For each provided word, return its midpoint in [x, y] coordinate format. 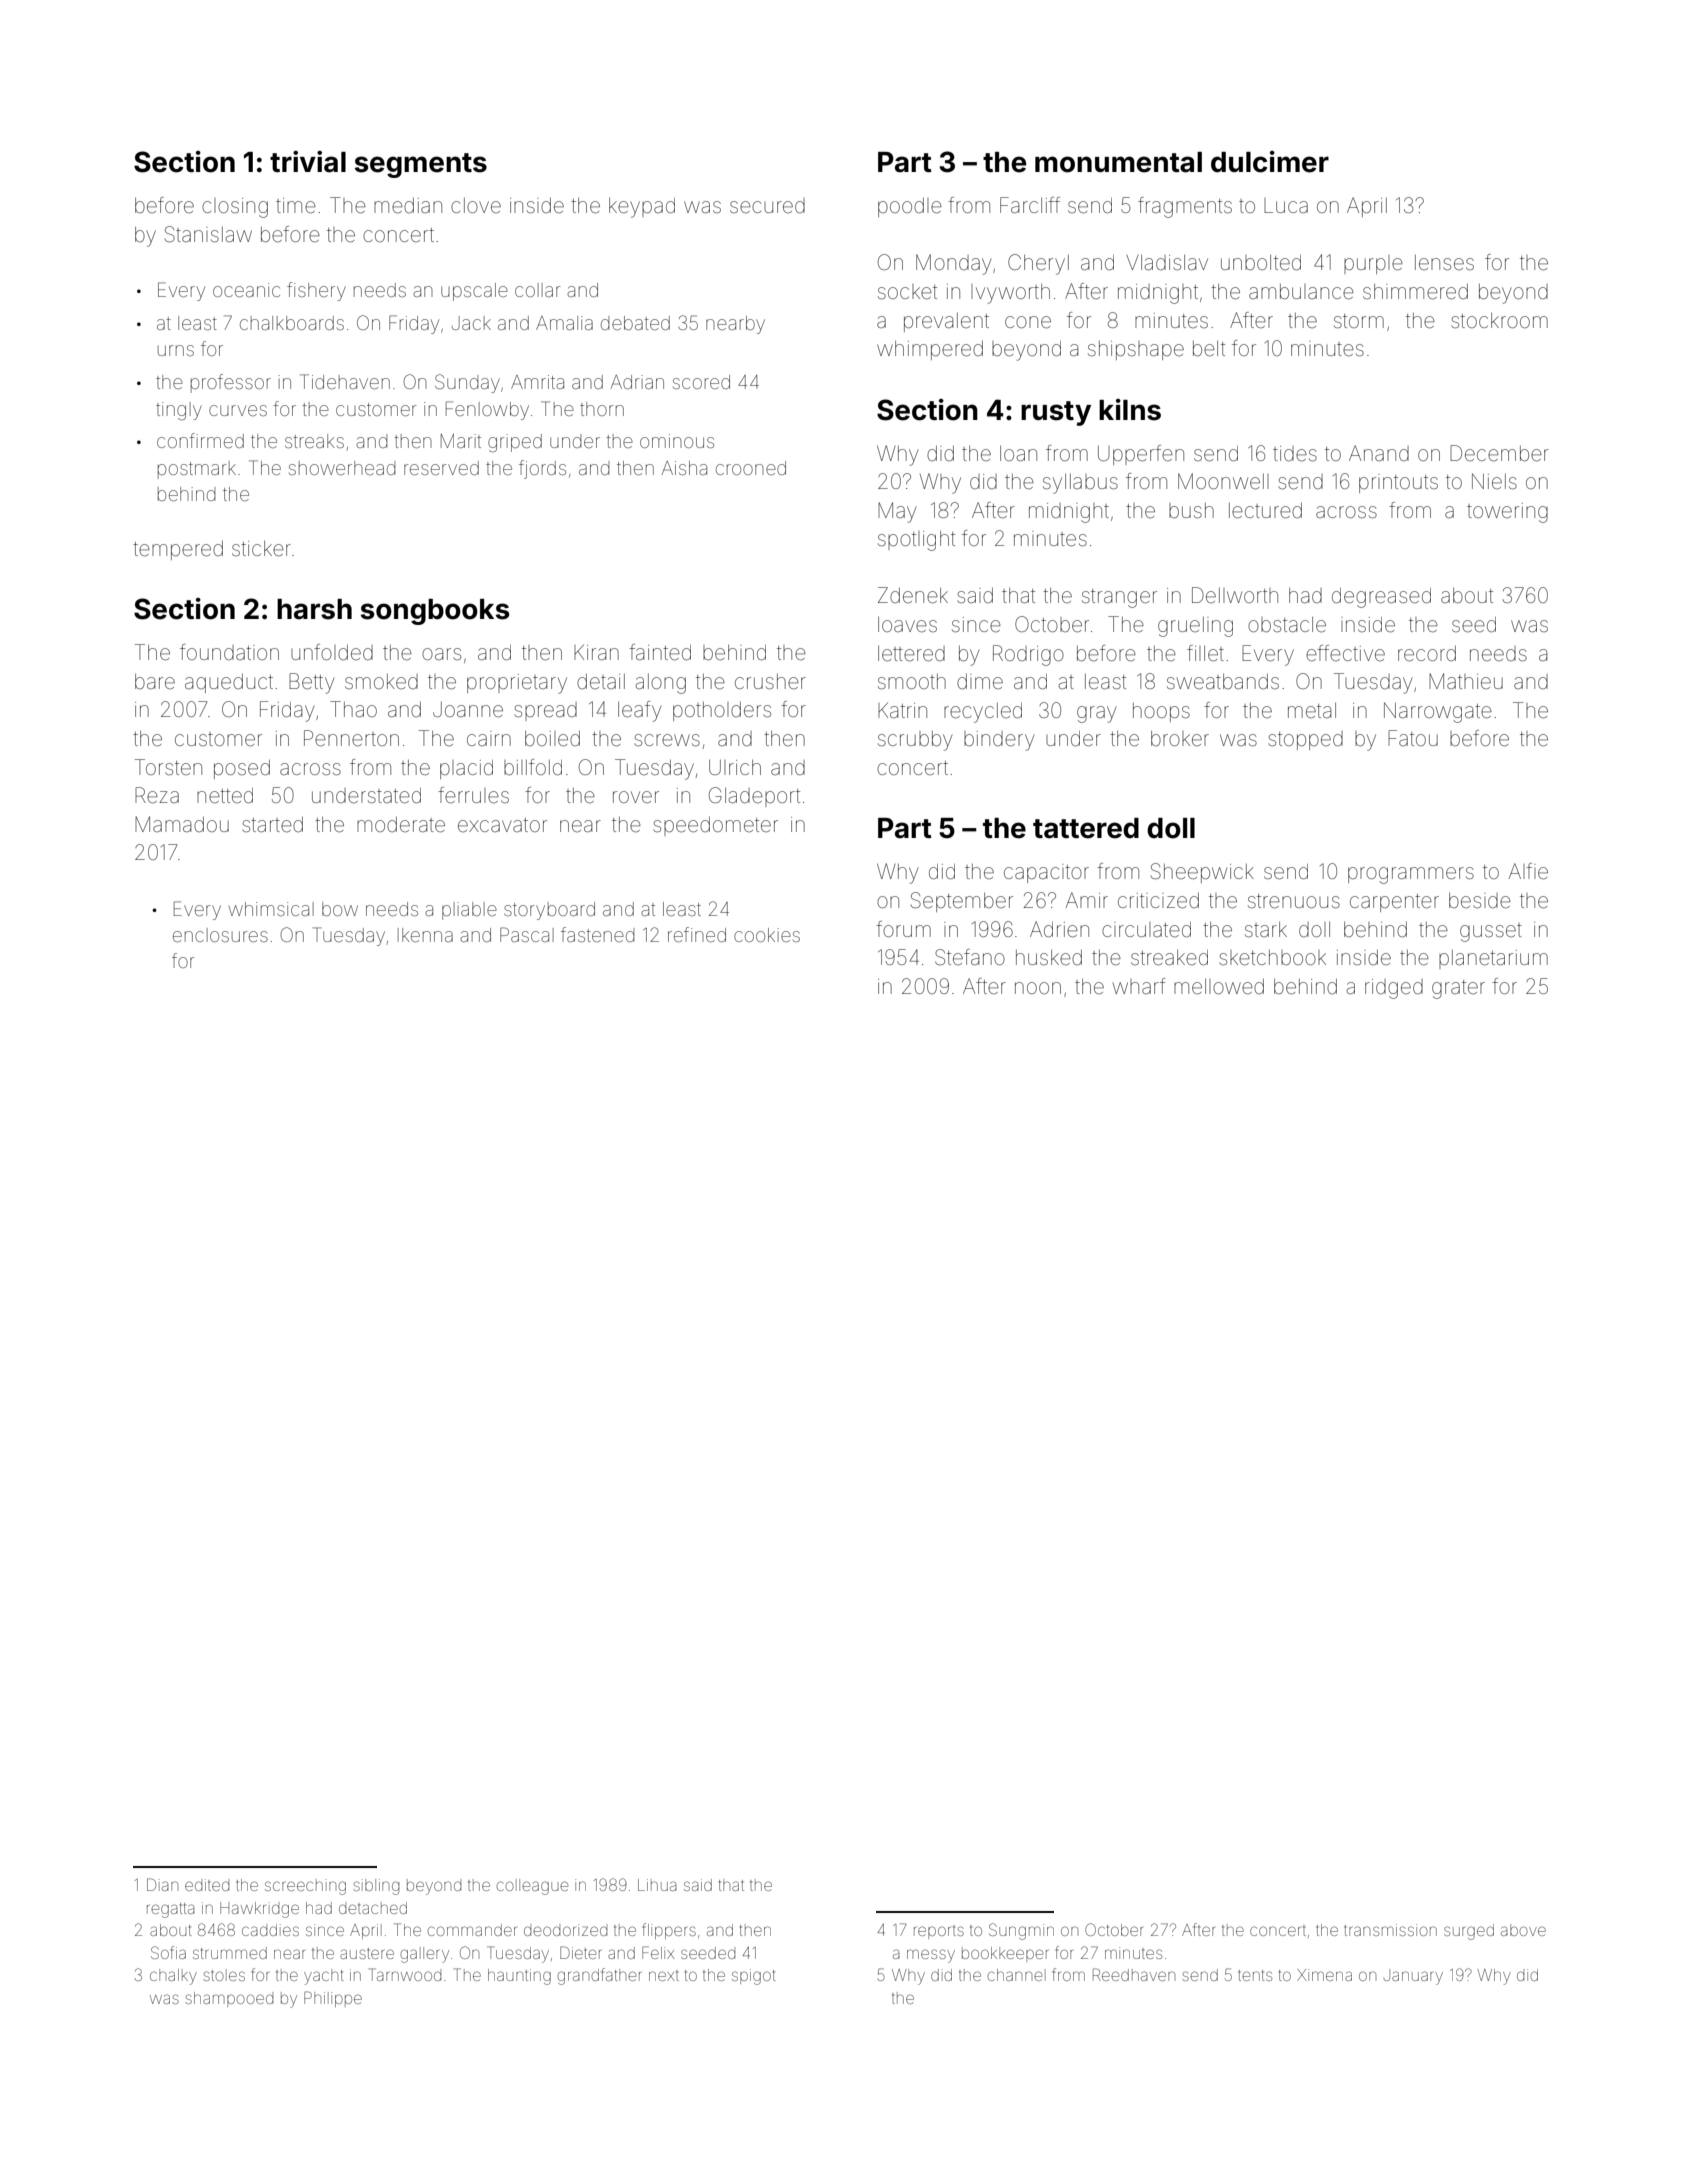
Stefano [970, 957]
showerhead [342, 468]
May [897, 512]
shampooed [229, 1999]
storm [1359, 321]
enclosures [220, 935]
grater [1458, 989]
